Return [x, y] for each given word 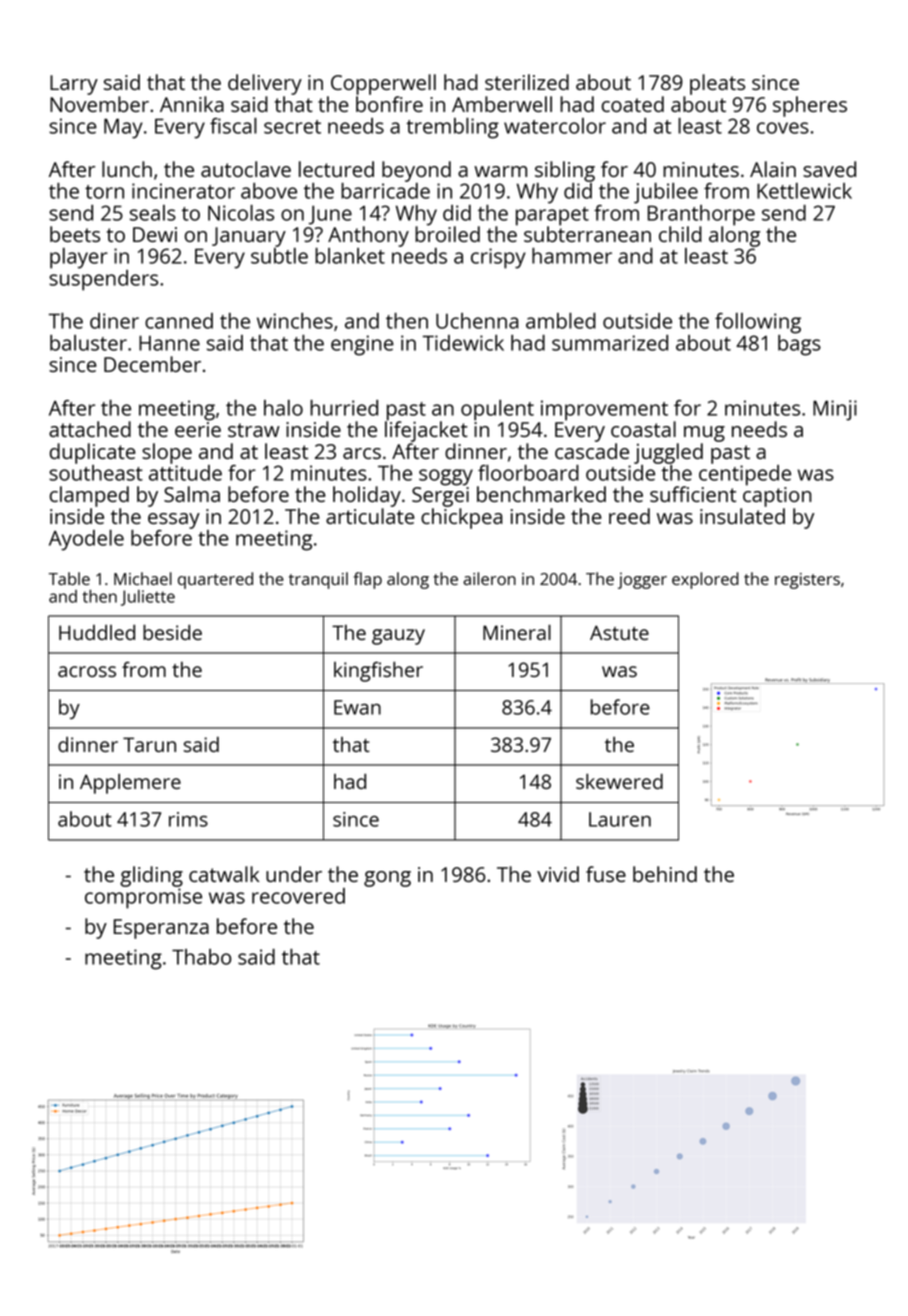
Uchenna [477, 321]
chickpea [461, 518]
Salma [192, 494]
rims [188, 819]
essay [174, 521]
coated [633, 104]
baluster [88, 343]
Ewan [357, 707]
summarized [610, 343]
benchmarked [541, 494]
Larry [74, 85]
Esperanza [161, 929]
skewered [619, 781]
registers [807, 581]
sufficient [693, 494]
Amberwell [502, 104]
